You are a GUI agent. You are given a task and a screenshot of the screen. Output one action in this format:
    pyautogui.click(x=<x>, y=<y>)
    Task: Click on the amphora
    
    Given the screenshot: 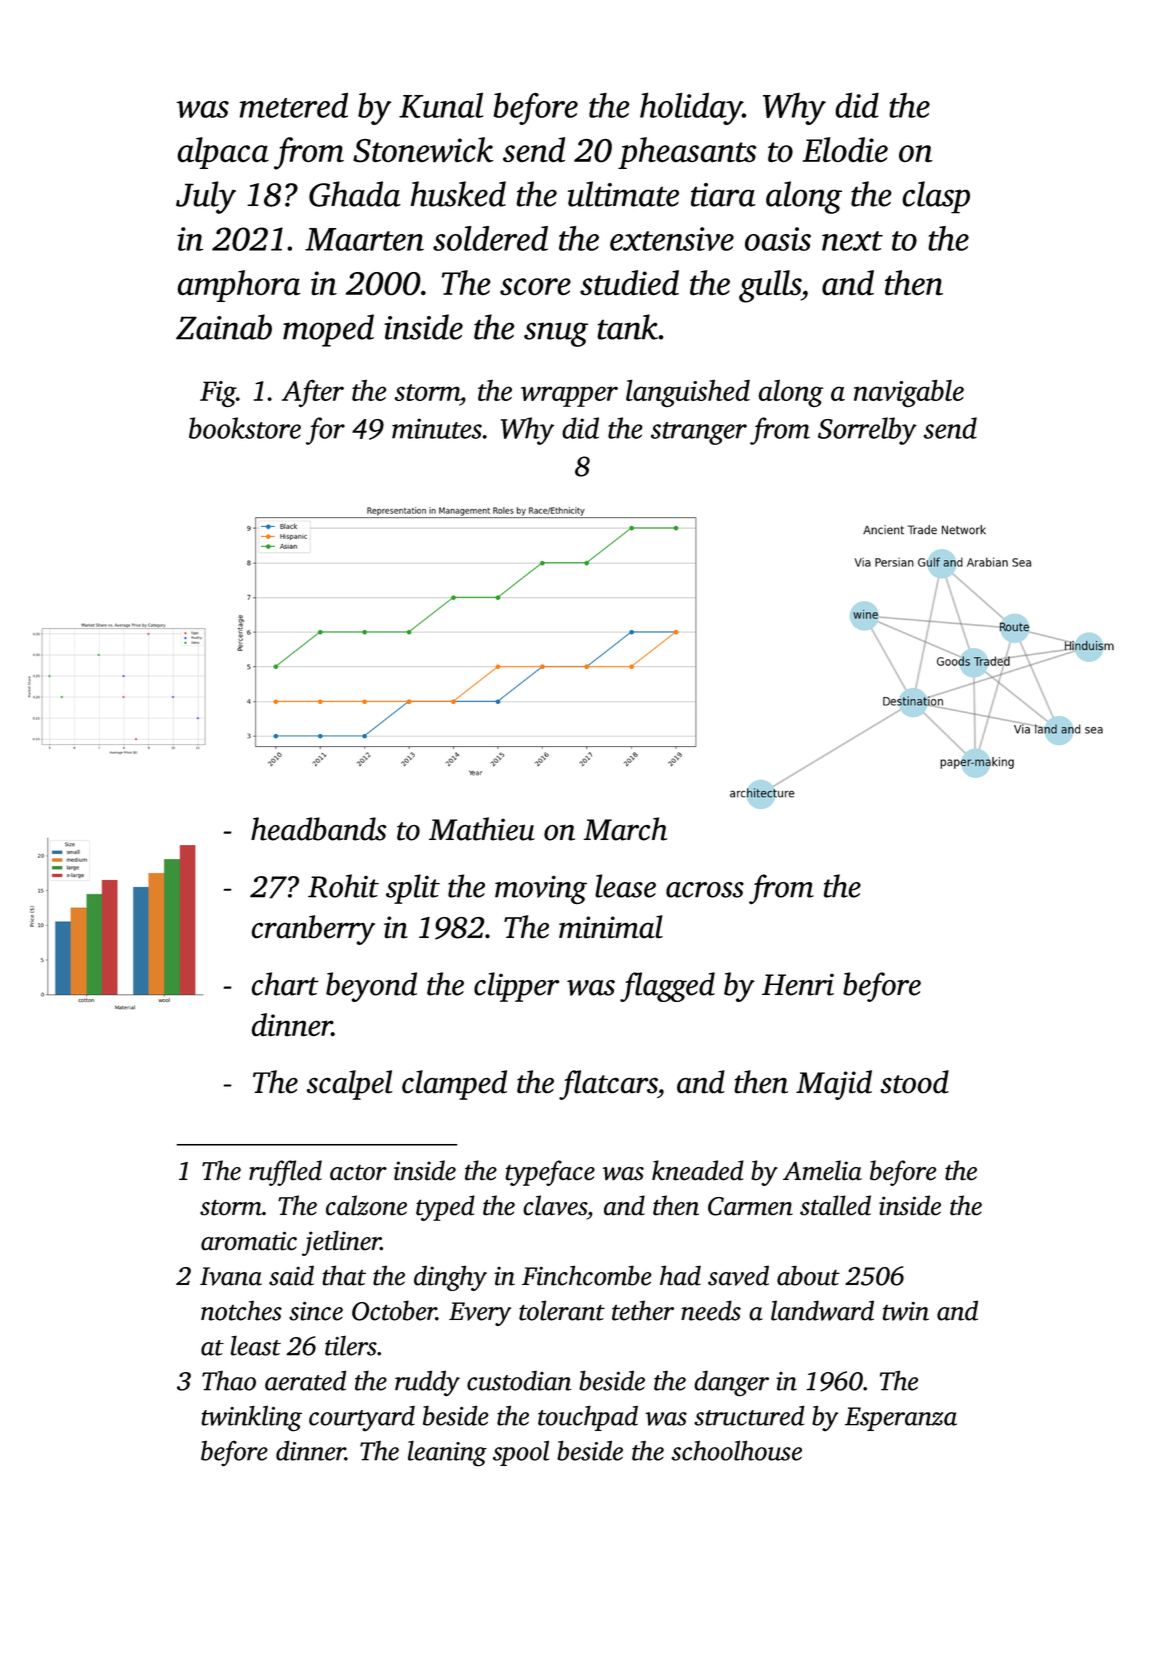 What is the action you would take?
    pyautogui.click(x=239, y=286)
